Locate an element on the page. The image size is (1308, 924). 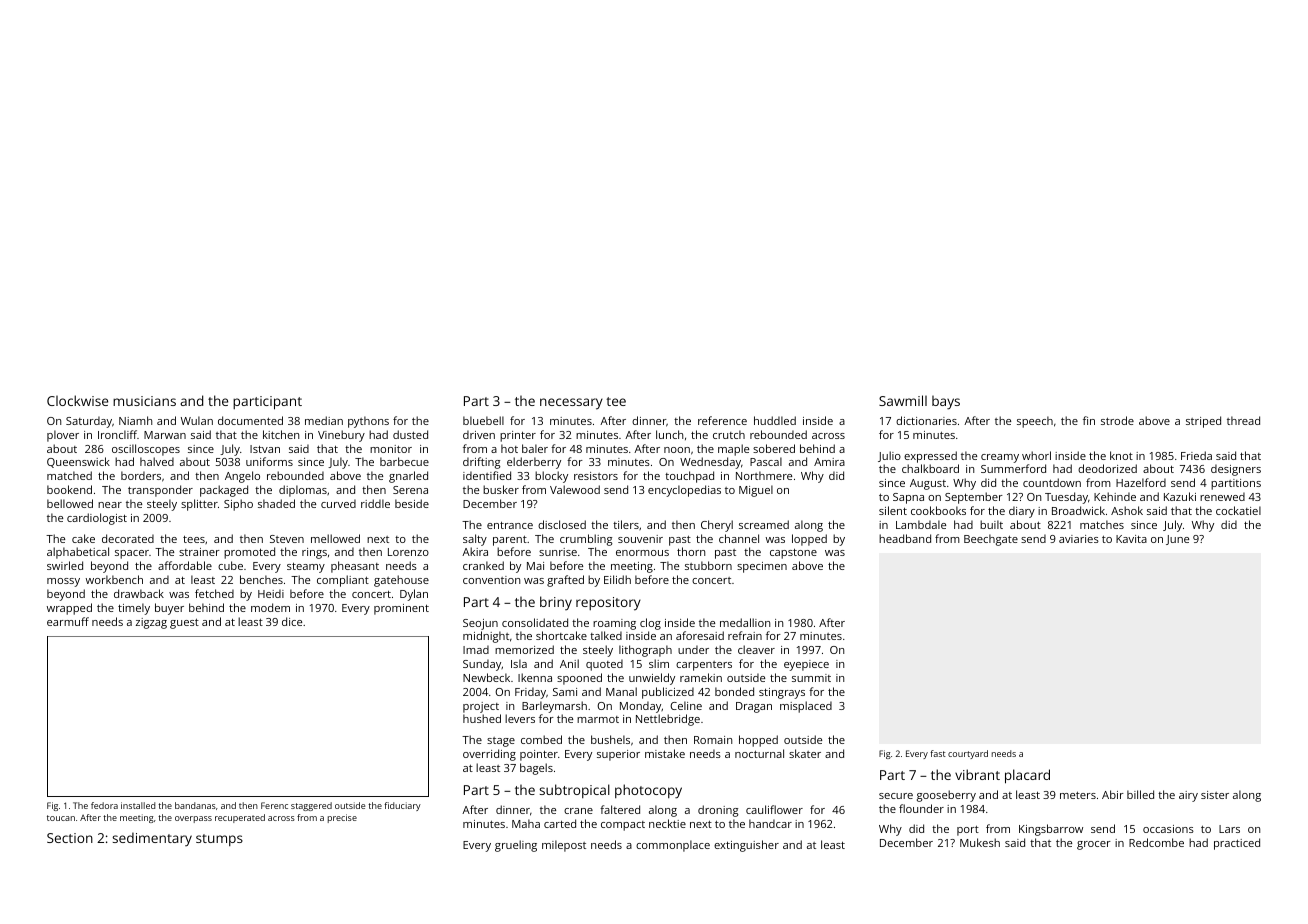
fast is located at coordinates (938, 753).
